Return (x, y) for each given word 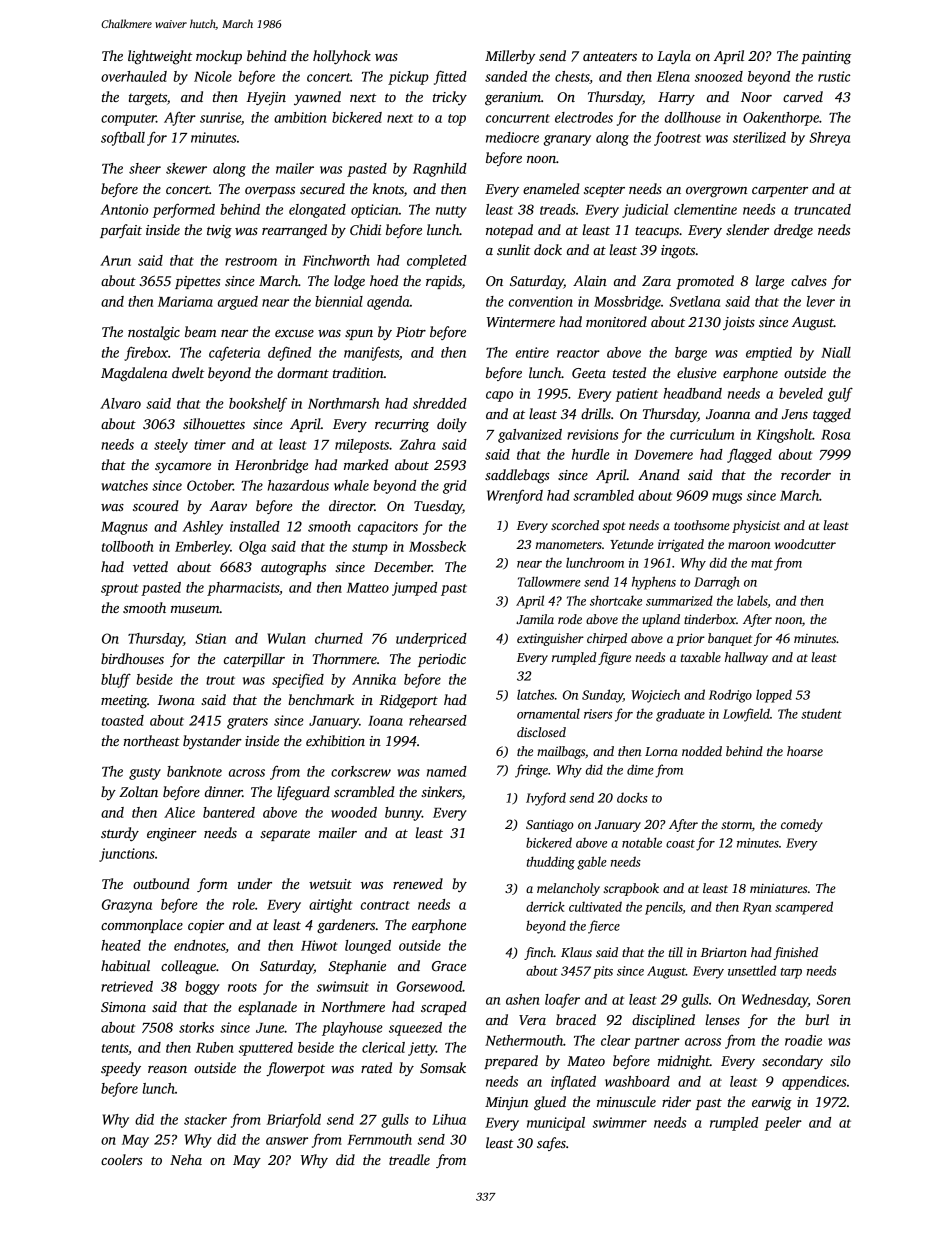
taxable (701, 657)
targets (148, 99)
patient (636, 395)
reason (167, 1069)
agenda (388, 303)
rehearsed (438, 720)
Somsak (443, 1067)
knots (388, 188)
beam (200, 331)
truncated (822, 209)
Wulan (287, 638)
